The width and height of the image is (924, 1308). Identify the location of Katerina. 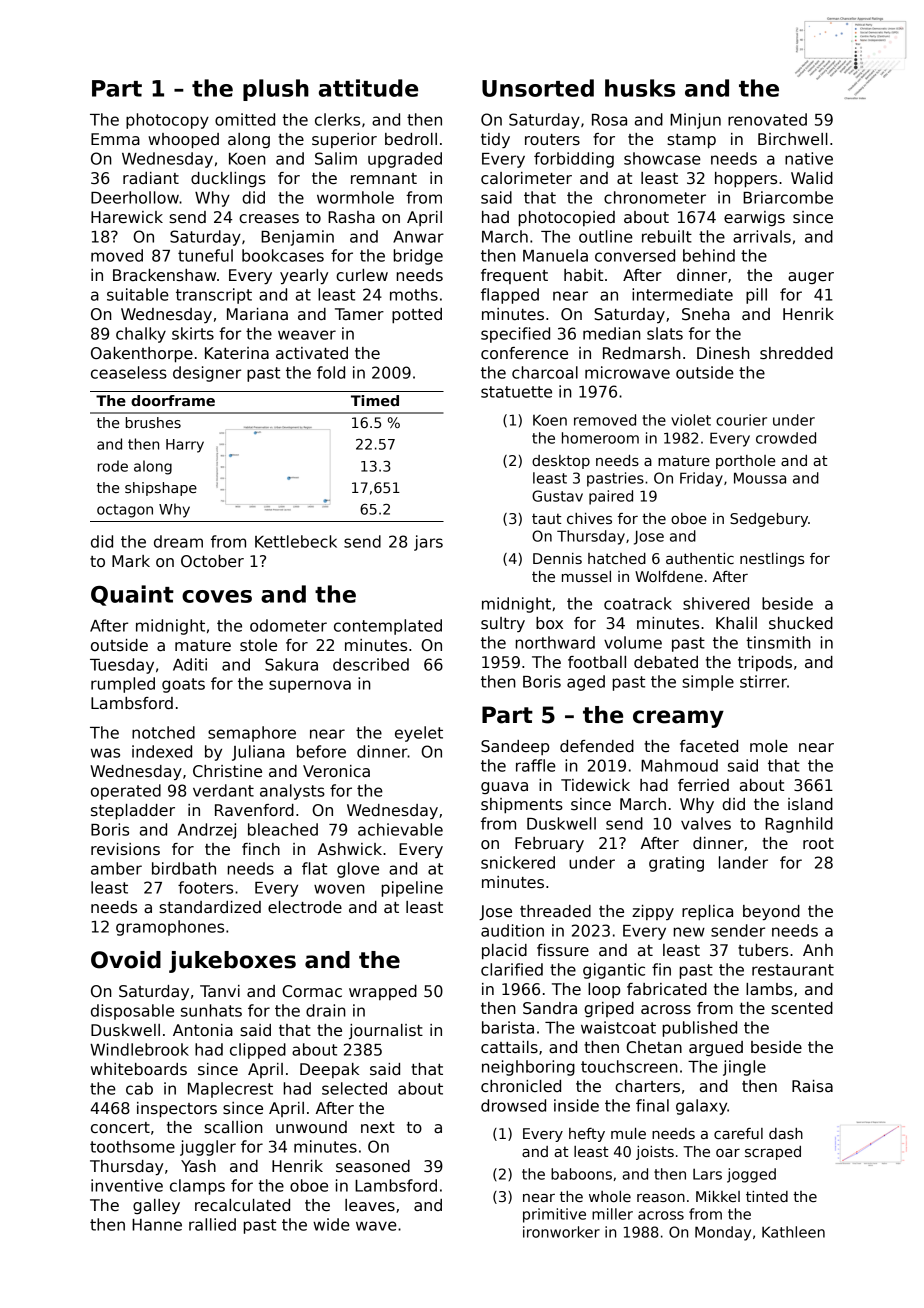
(237, 353).
